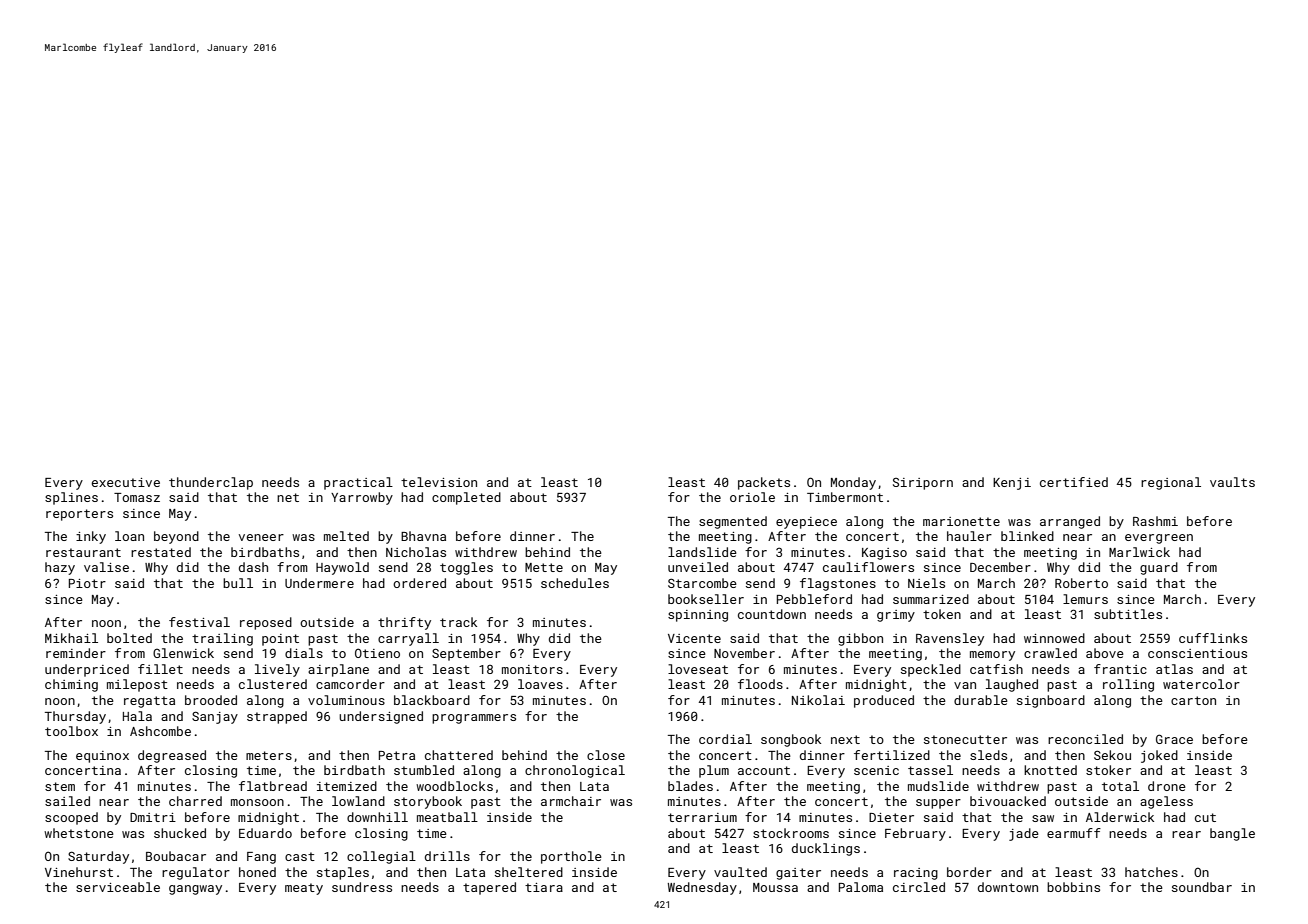 This screenshot has height=924, width=1308. What do you see at coordinates (1050, 653) in the screenshot?
I see `crawled` at bounding box center [1050, 653].
